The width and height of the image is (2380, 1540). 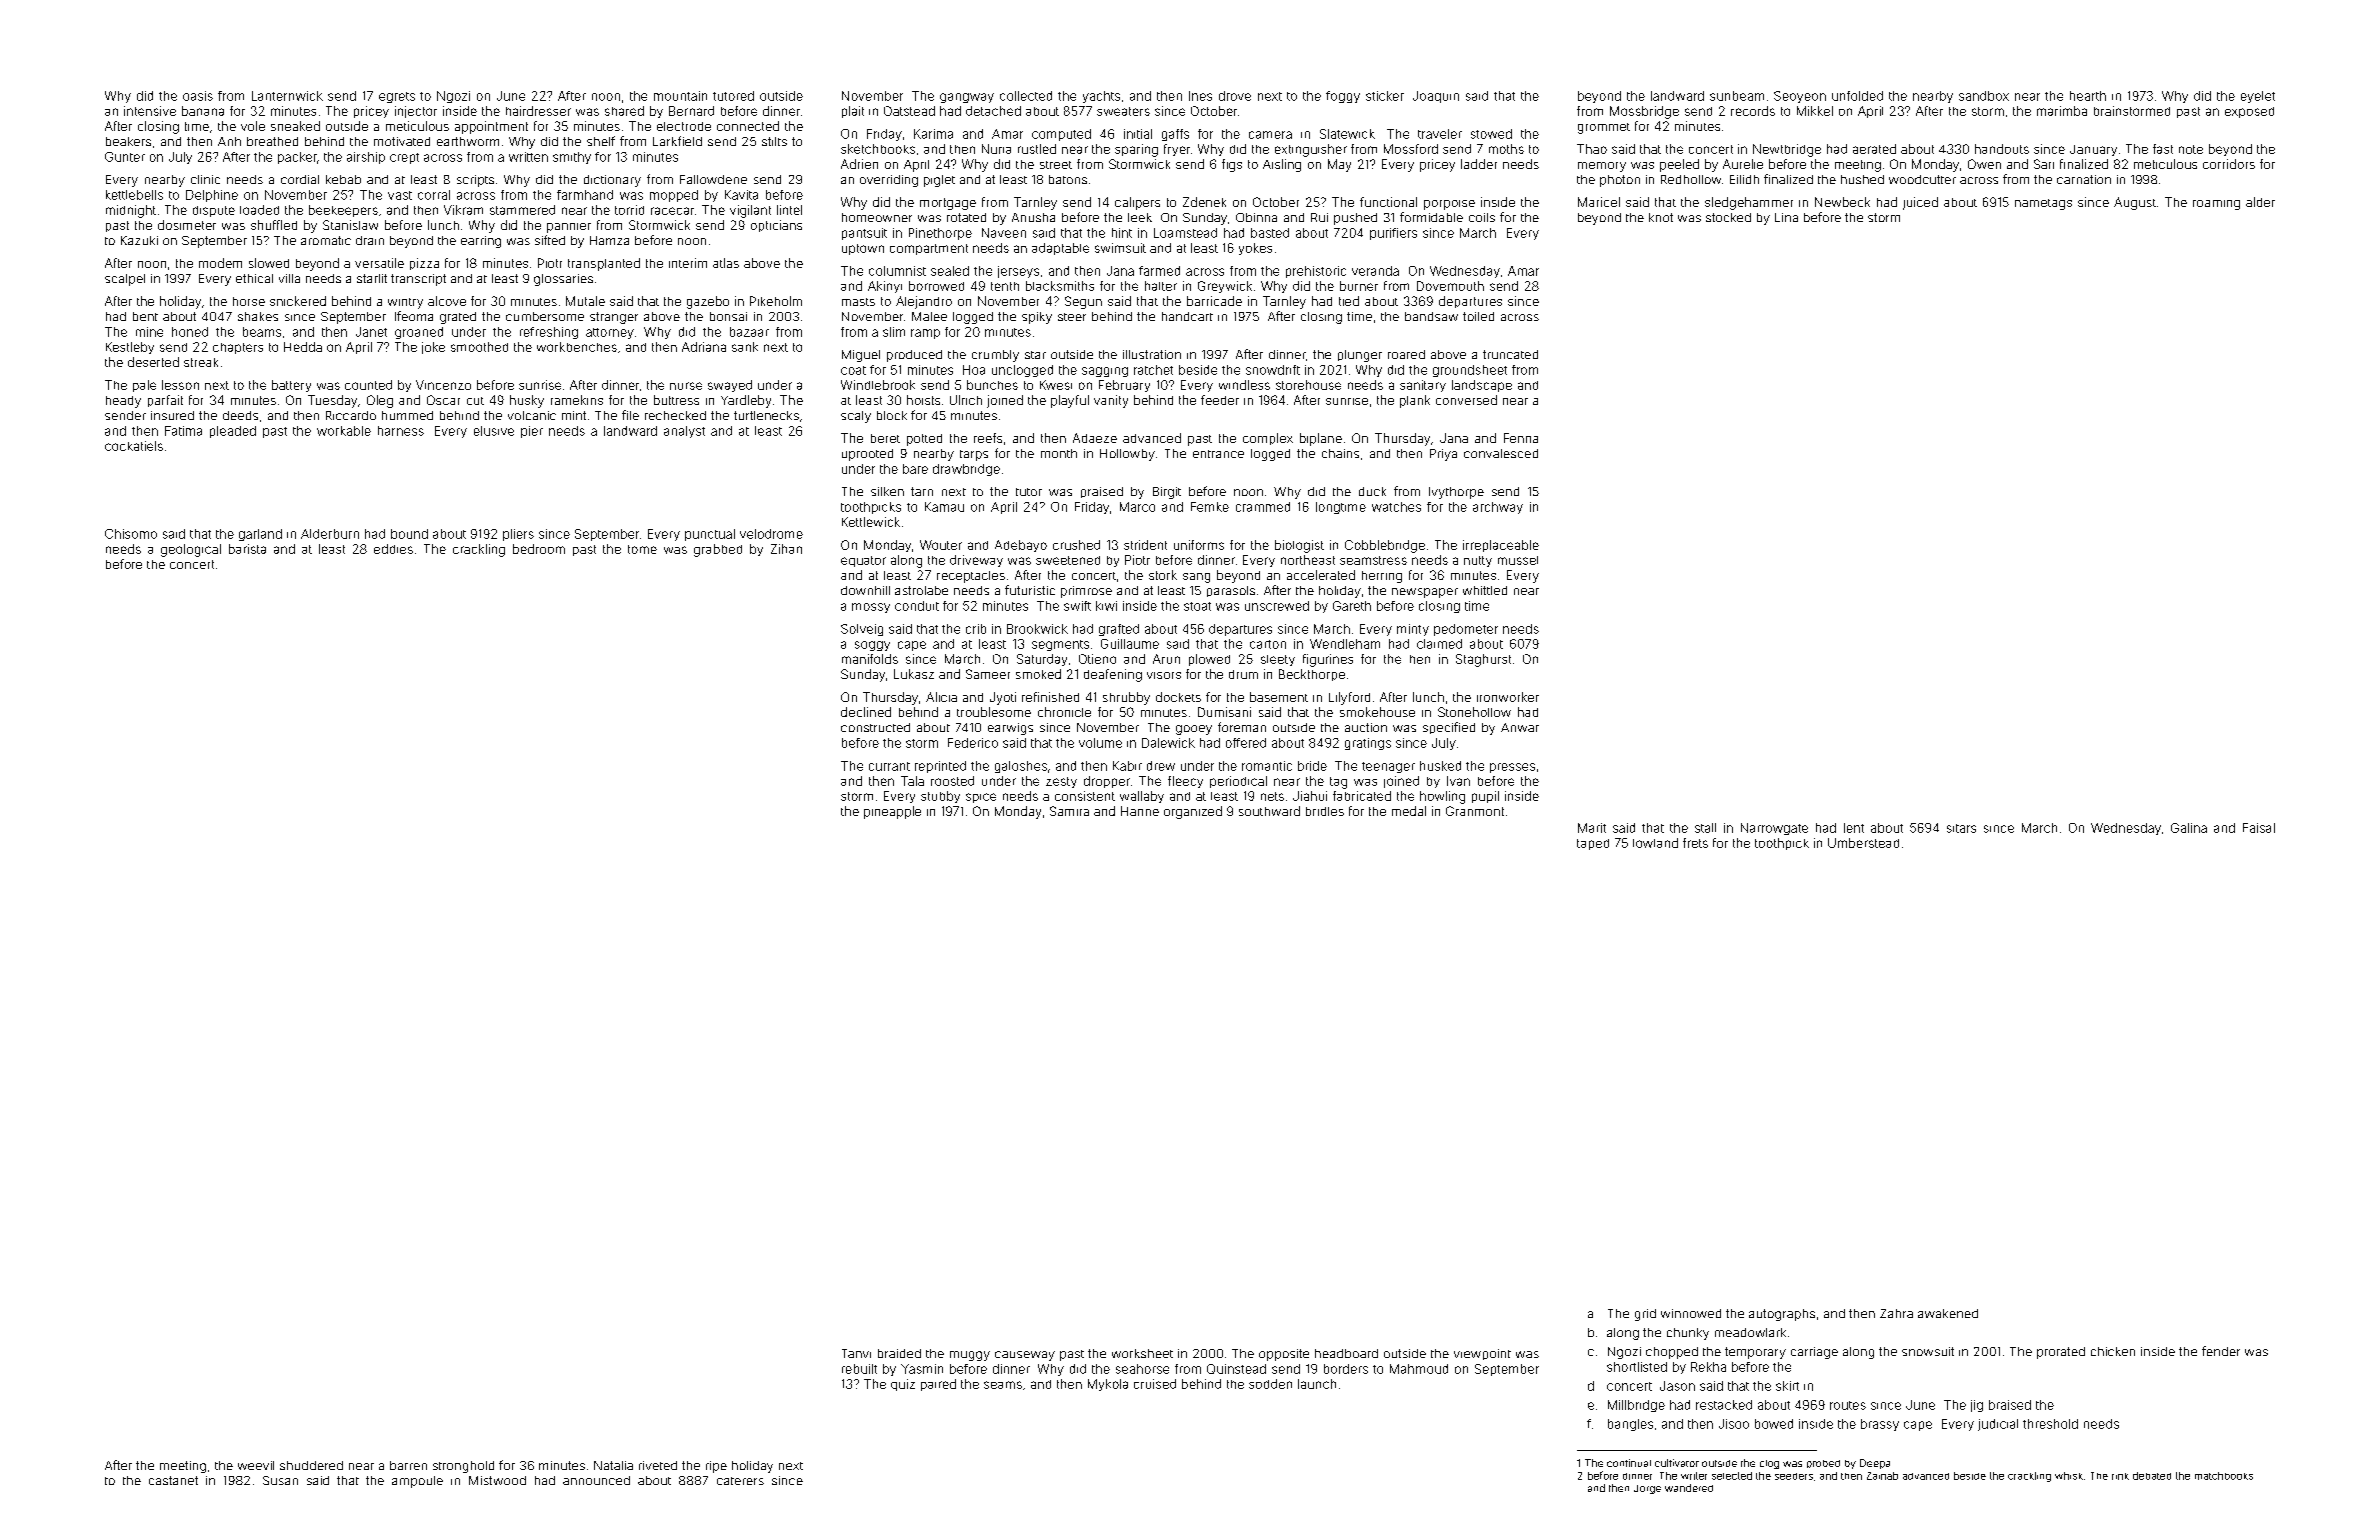 What do you see at coordinates (1355, 219) in the image?
I see `pushed` at bounding box center [1355, 219].
